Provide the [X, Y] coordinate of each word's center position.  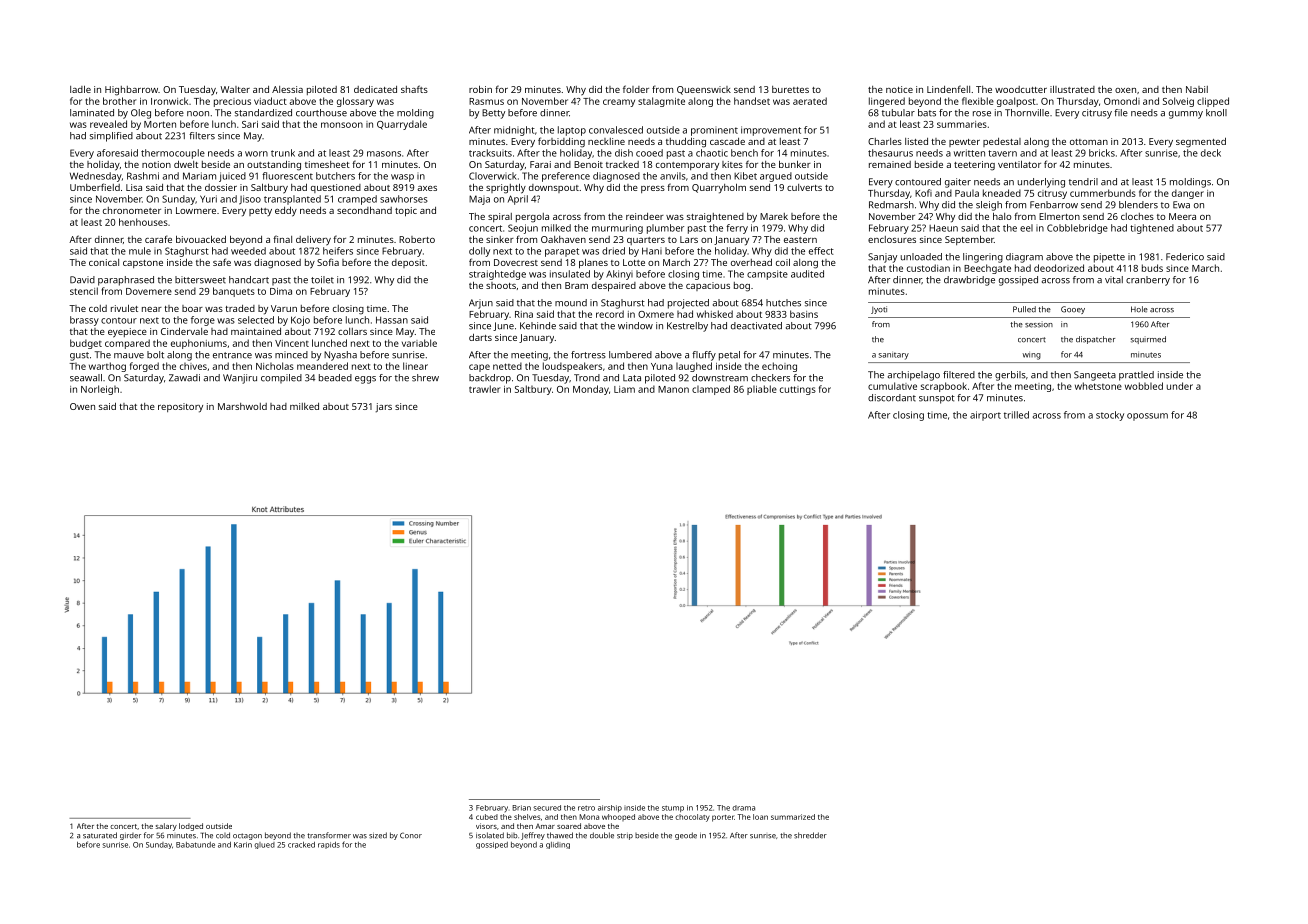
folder [636, 89]
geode [686, 836]
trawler [485, 389]
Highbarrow [131, 91]
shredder [810, 835]
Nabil [1197, 89]
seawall [86, 378]
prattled [1136, 376]
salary [166, 827]
